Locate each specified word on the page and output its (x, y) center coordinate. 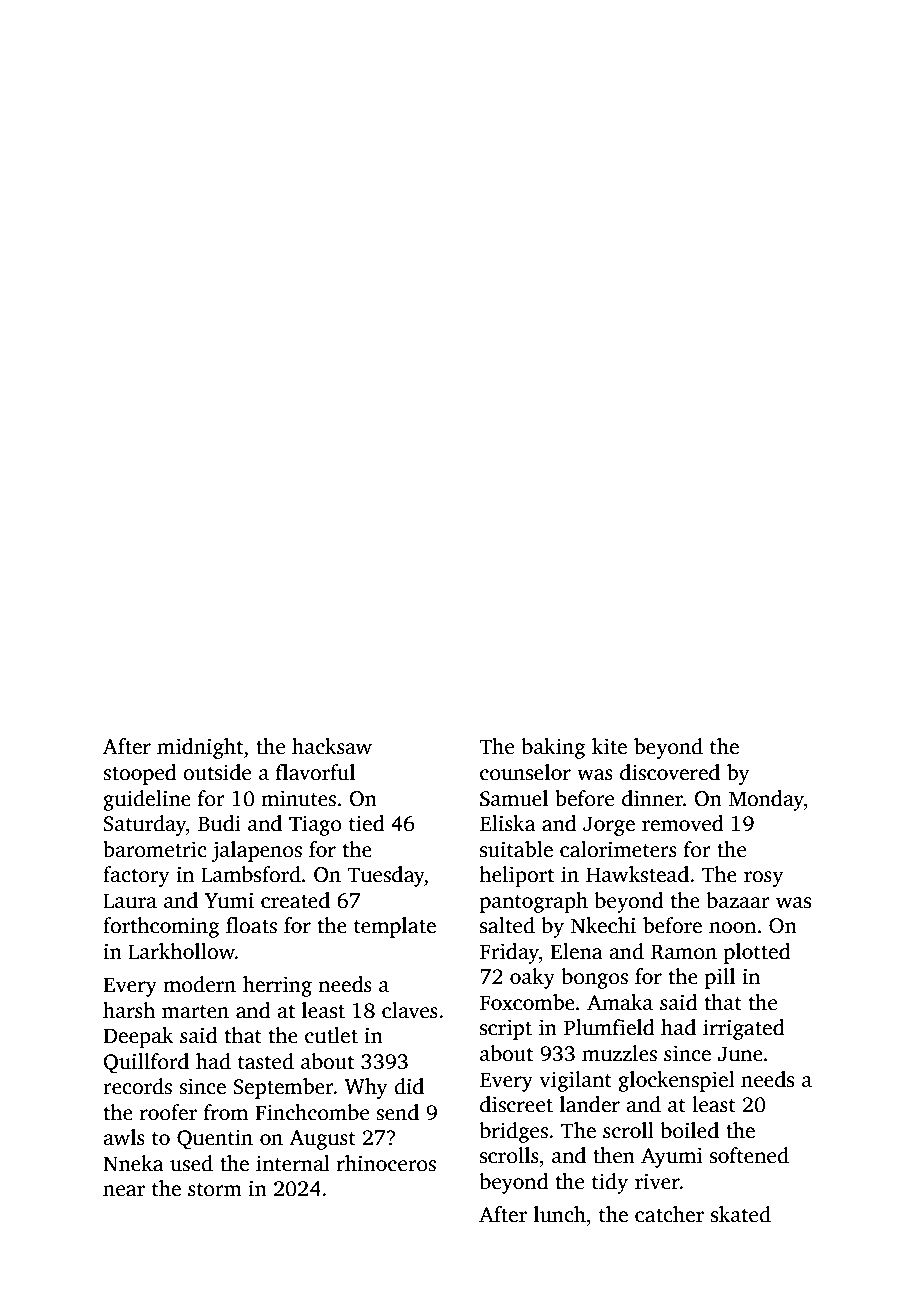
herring (277, 986)
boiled (690, 1130)
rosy (764, 879)
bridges (514, 1132)
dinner (652, 798)
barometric (155, 849)
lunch (560, 1214)
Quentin (215, 1139)
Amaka (620, 1002)
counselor (525, 772)
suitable (516, 849)
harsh (129, 1010)
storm (215, 1190)
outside (217, 772)
